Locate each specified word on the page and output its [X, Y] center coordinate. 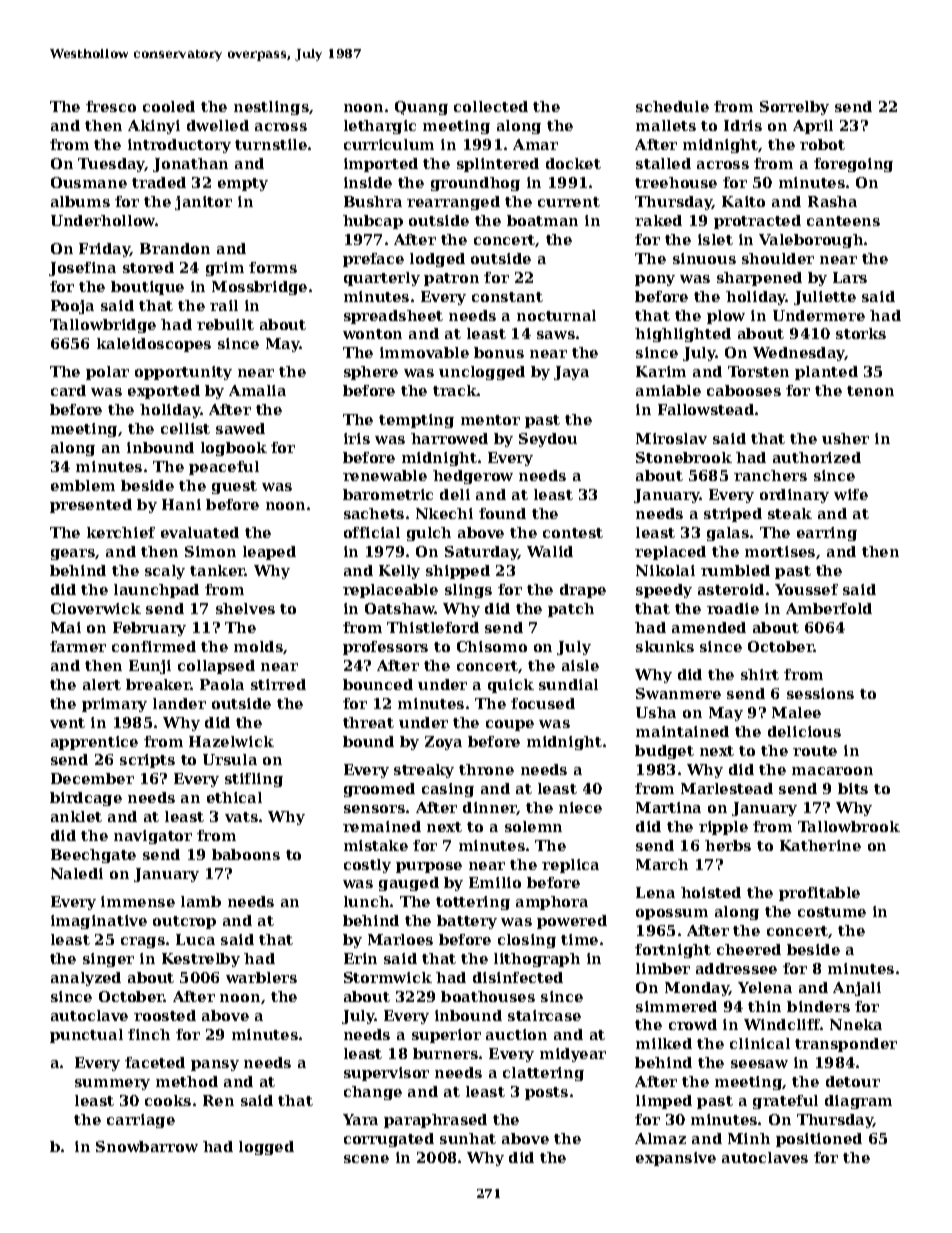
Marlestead [727, 788]
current [569, 202]
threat [368, 722]
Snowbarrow [147, 1146]
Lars [850, 277]
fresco [111, 106]
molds [258, 646]
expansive [676, 1159]
